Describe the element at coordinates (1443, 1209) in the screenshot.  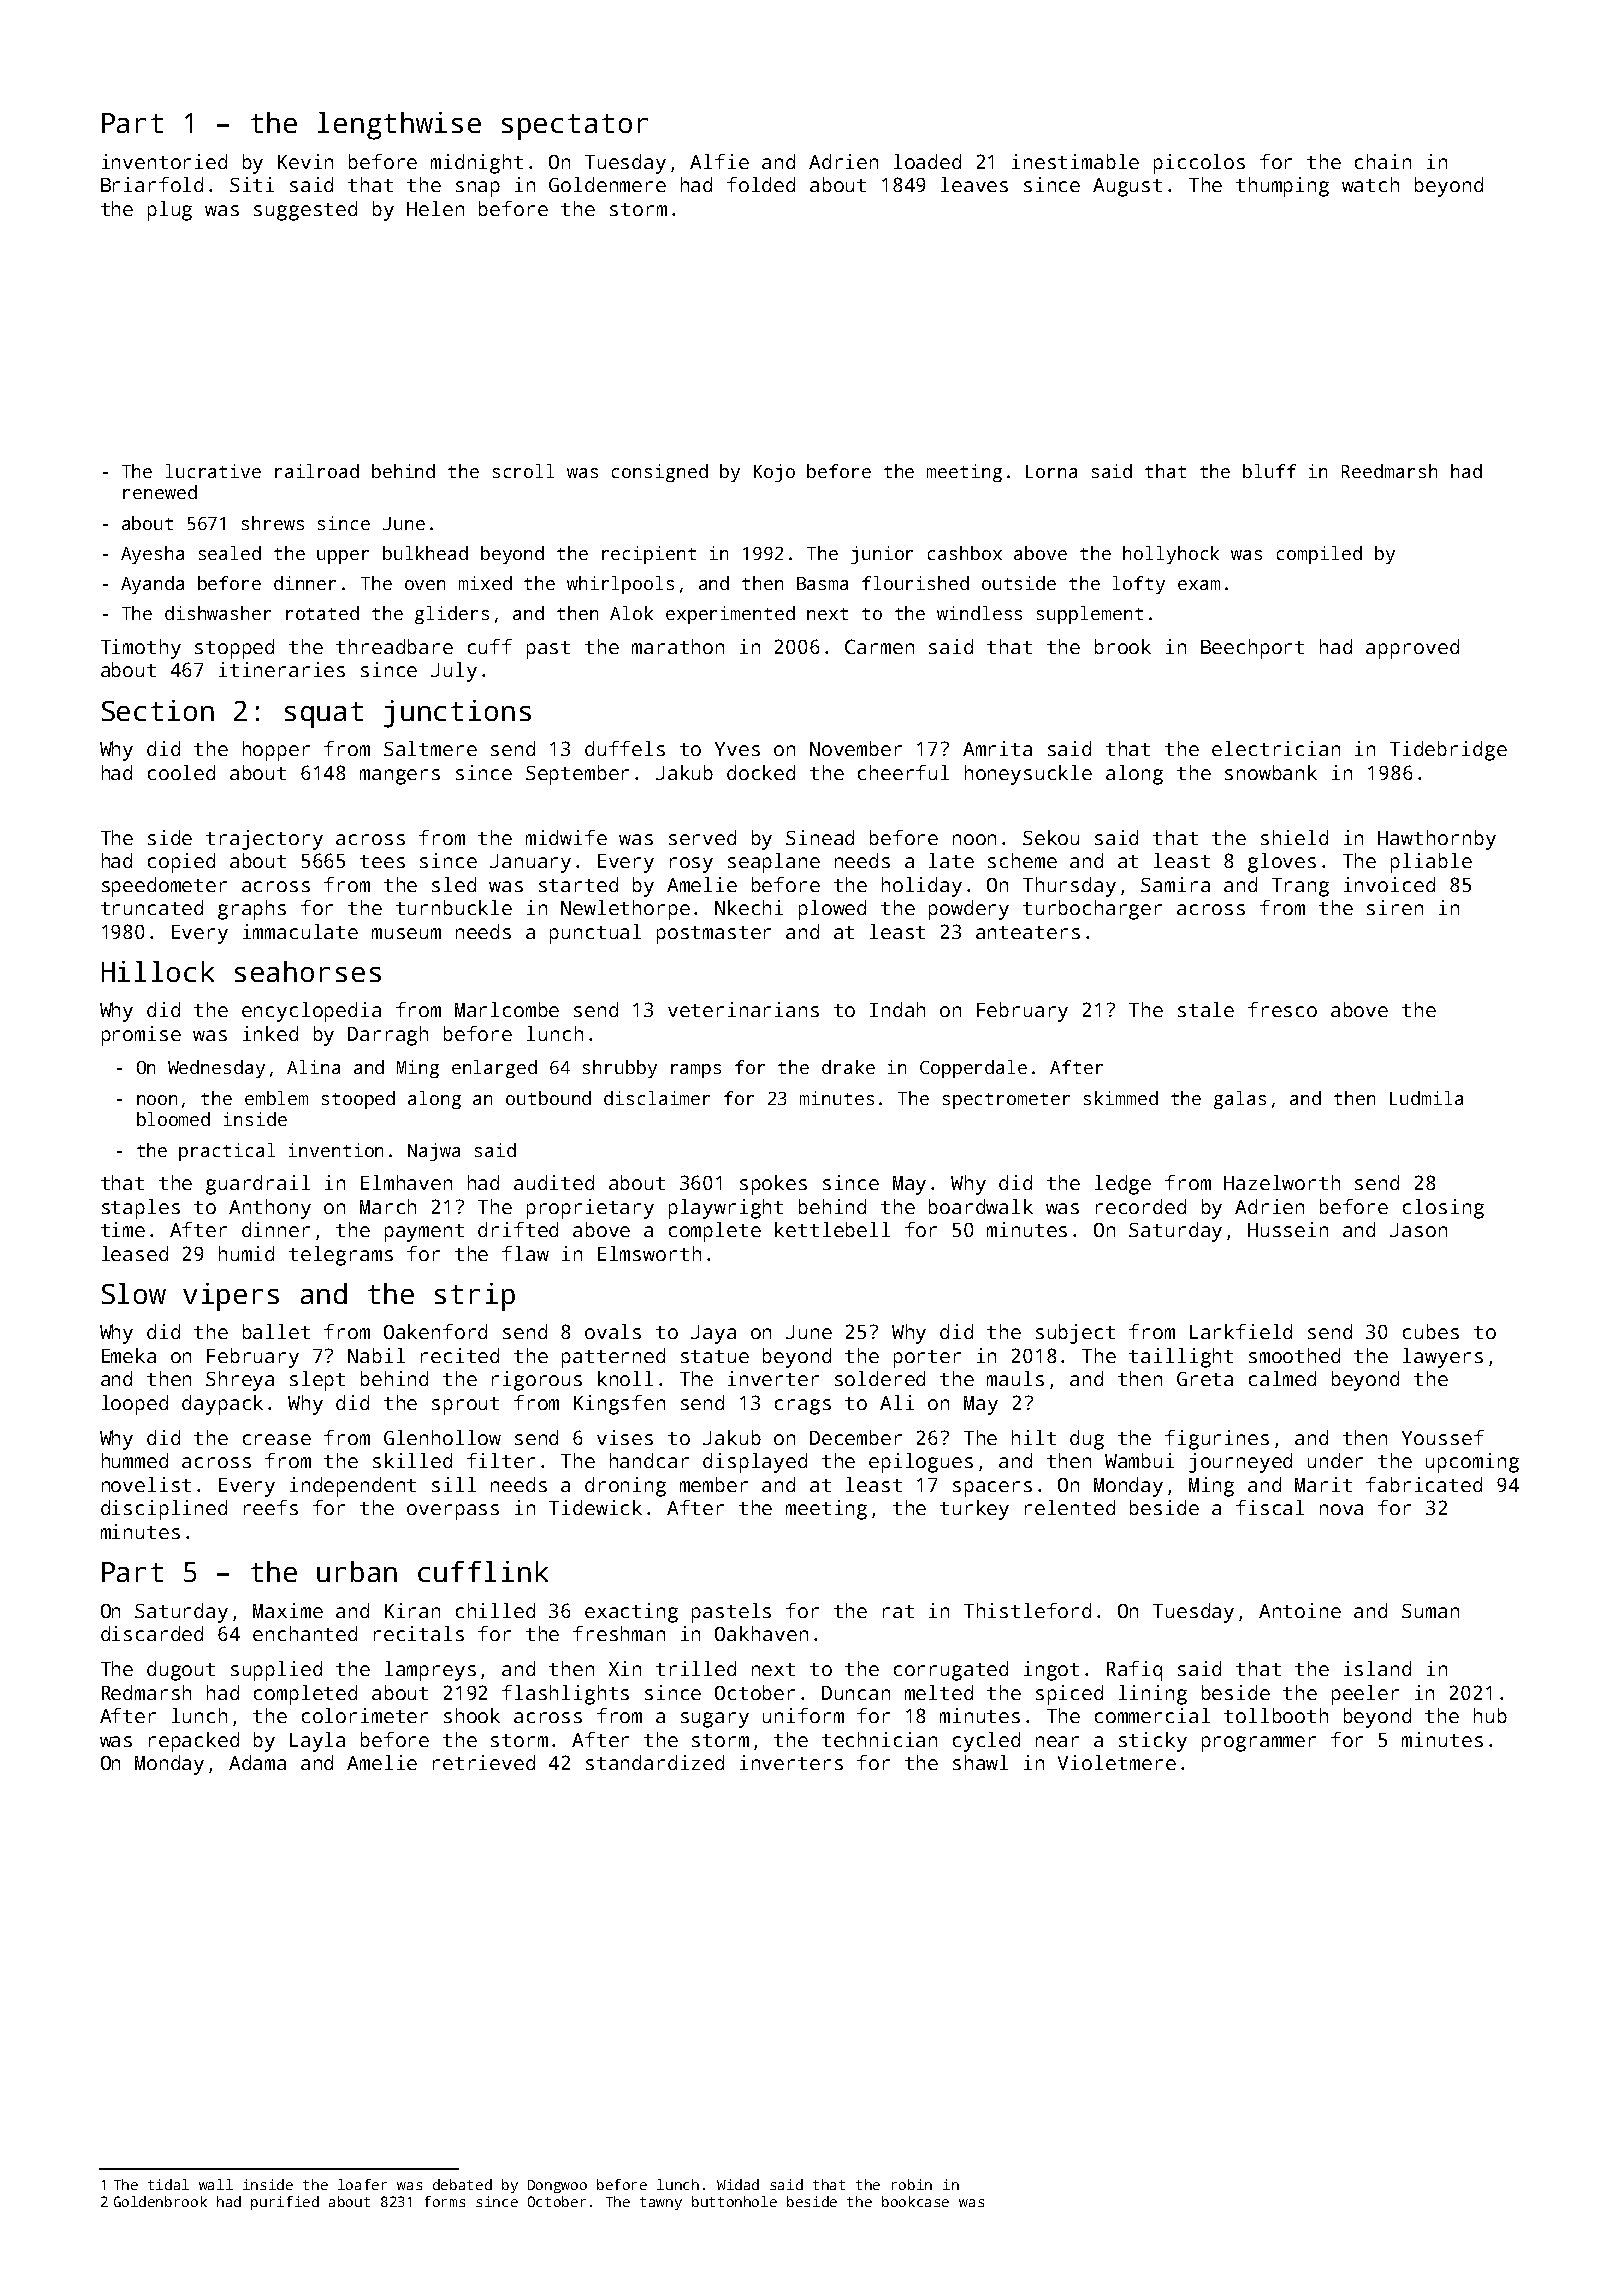
I see `closing` at that location.
